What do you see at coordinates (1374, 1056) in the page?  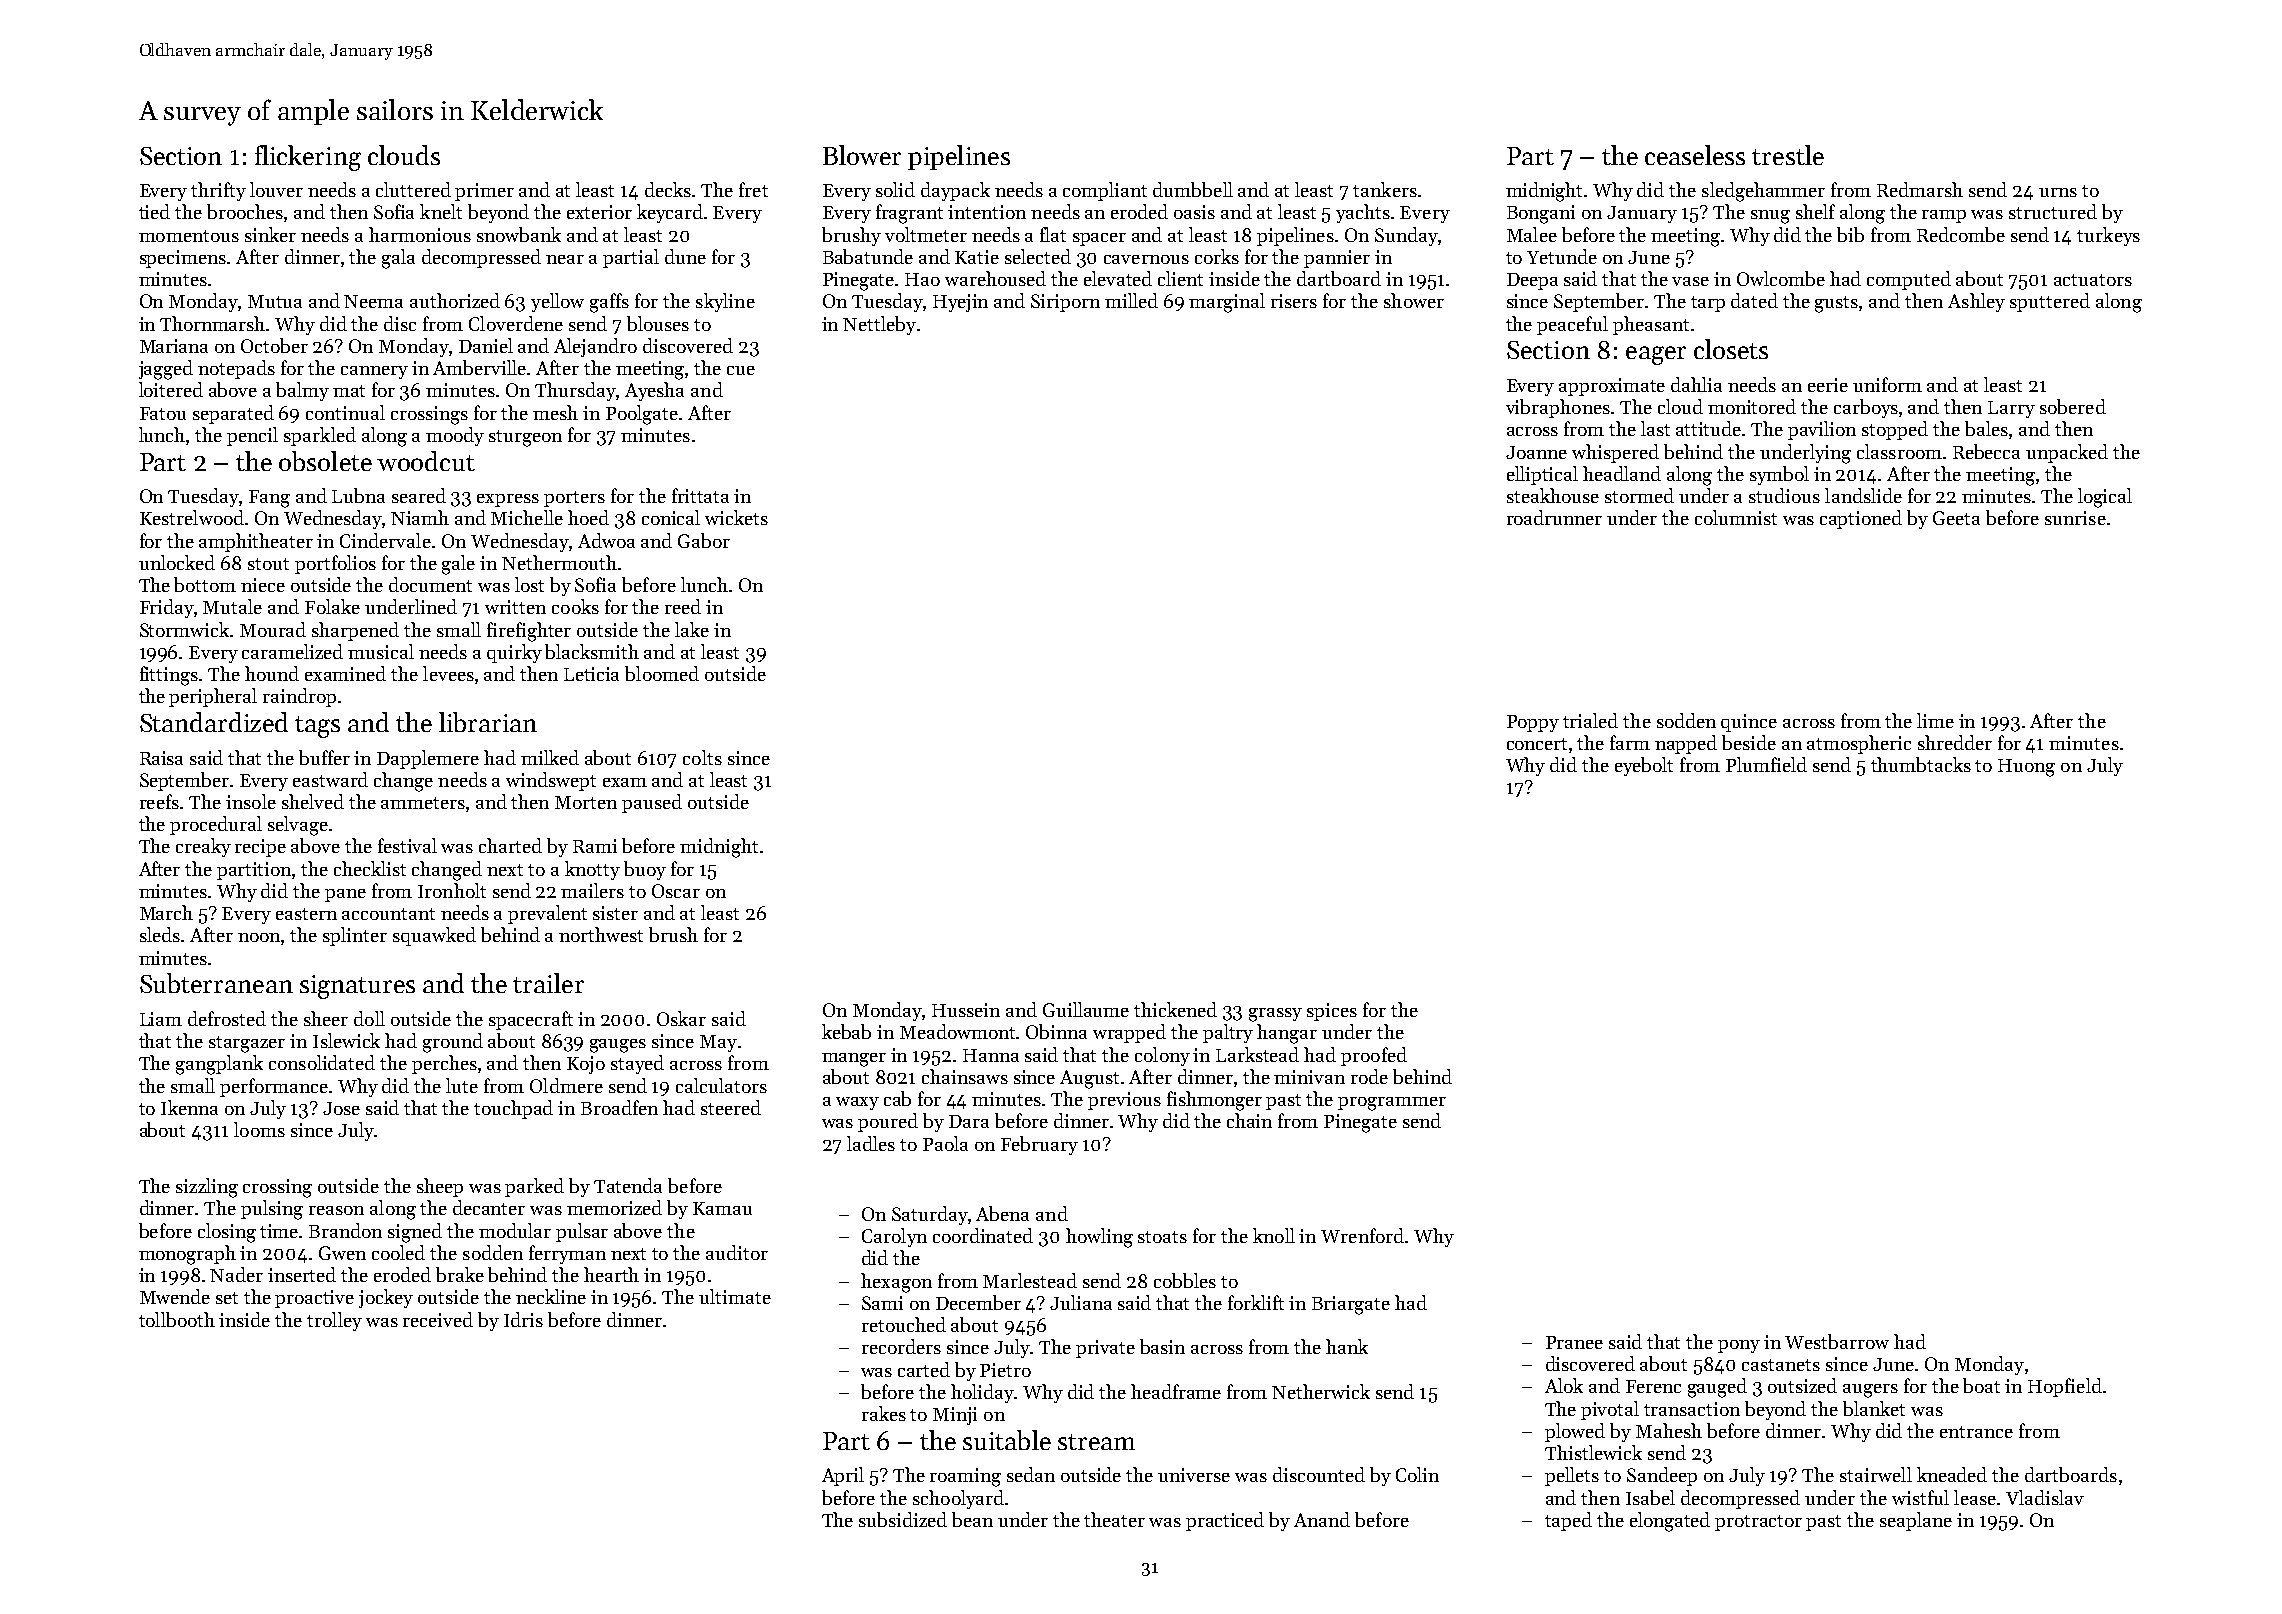 I see `proofed` at bounding box center [1374, 1056].
